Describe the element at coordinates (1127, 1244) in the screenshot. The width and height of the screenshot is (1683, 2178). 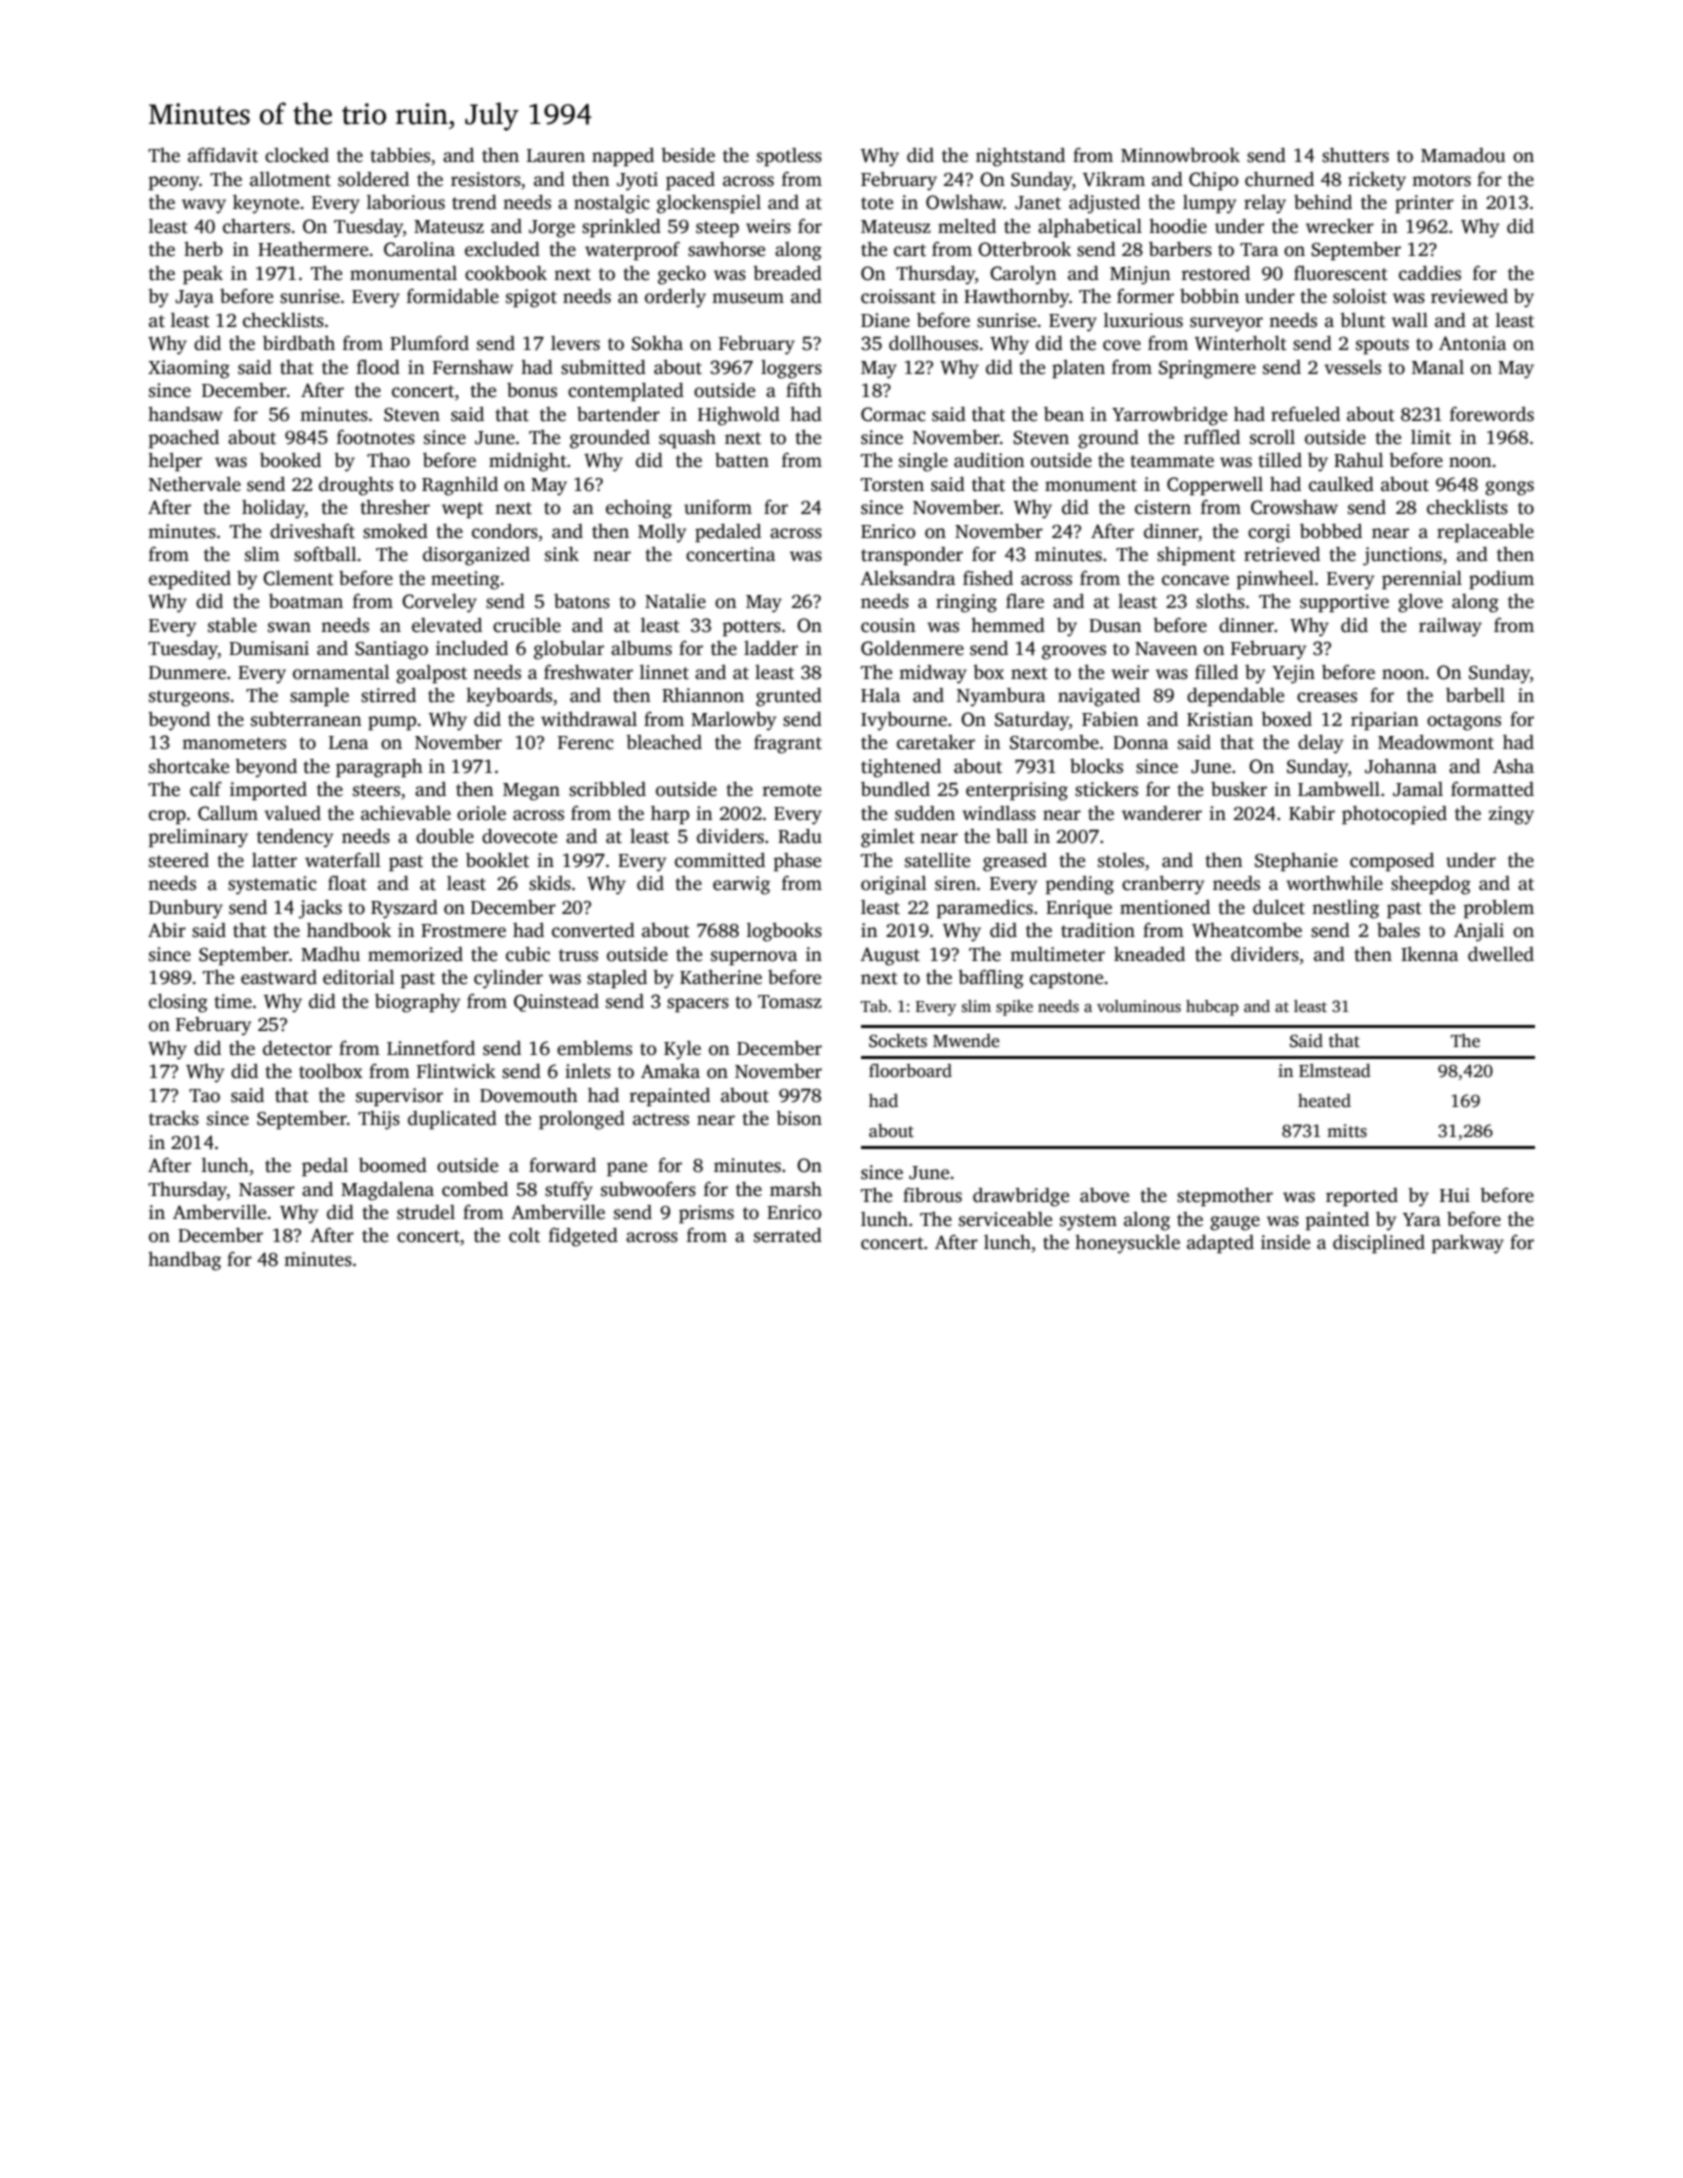
I see `honeysuckle` at that location.
